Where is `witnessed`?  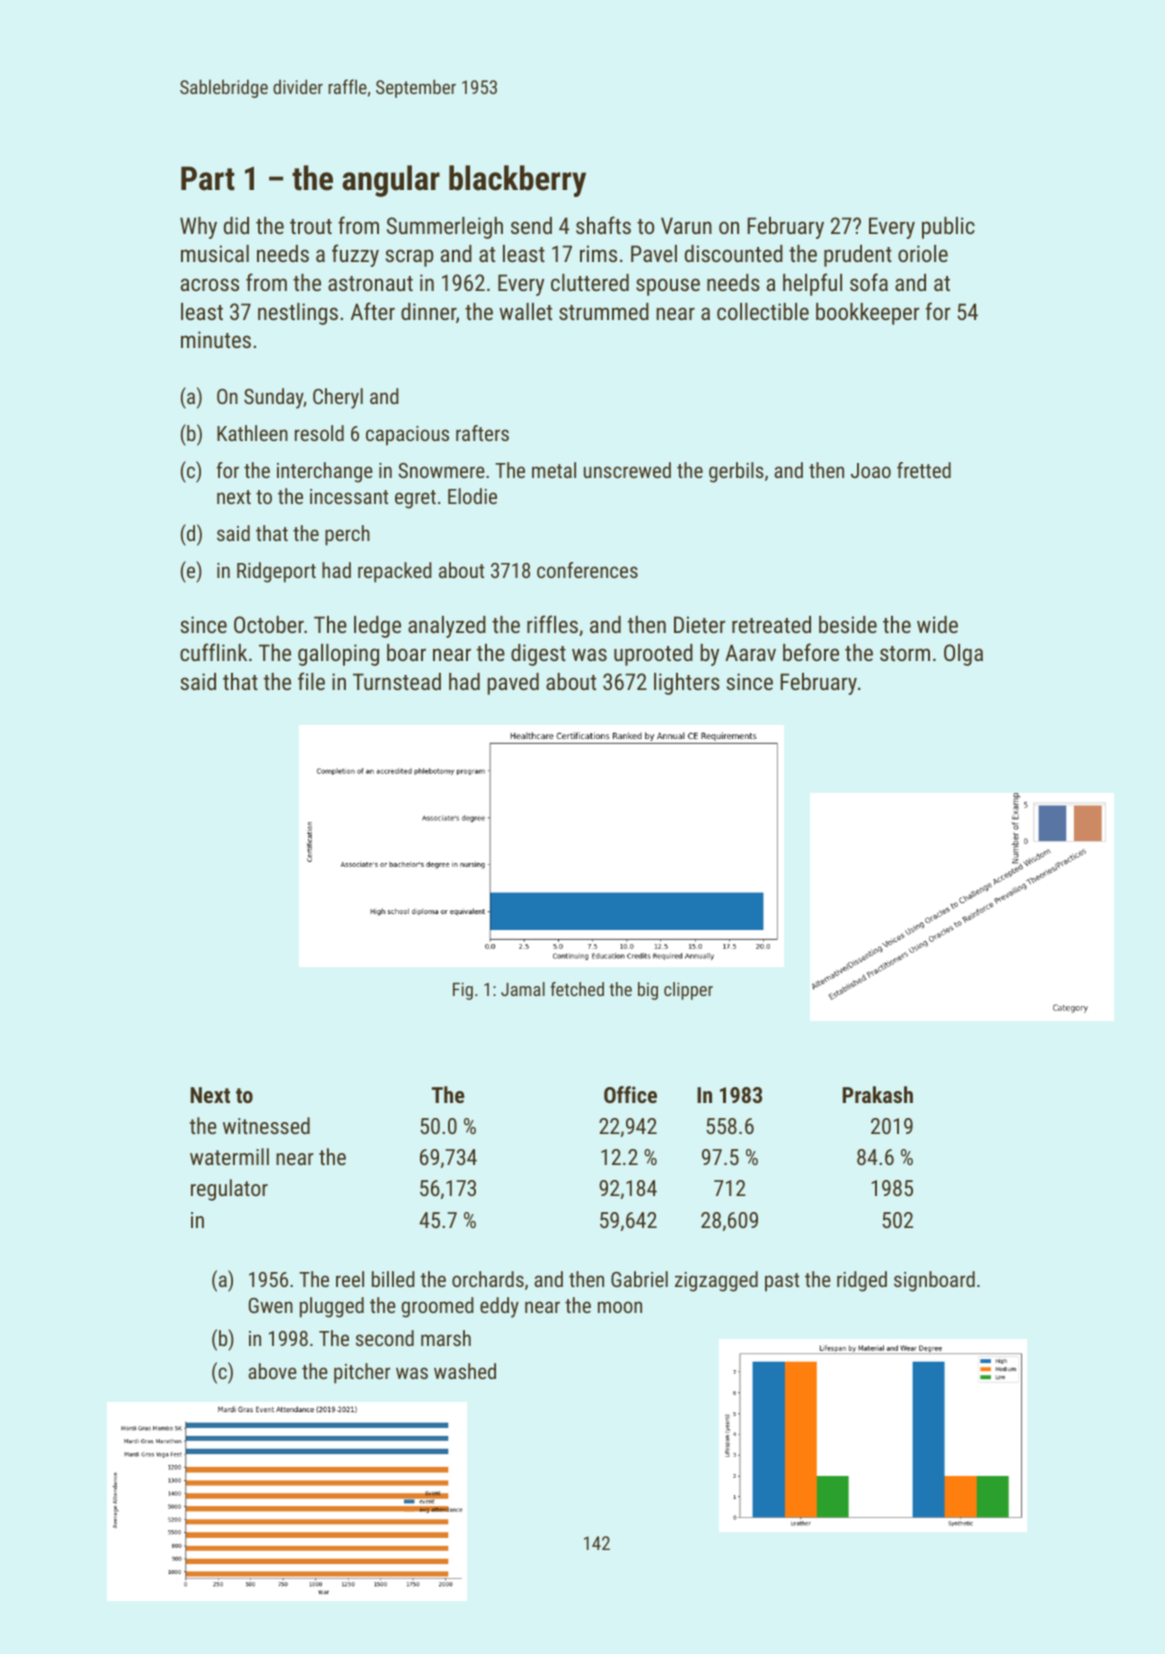
witnessed is located at coordinates (266, 1125).
